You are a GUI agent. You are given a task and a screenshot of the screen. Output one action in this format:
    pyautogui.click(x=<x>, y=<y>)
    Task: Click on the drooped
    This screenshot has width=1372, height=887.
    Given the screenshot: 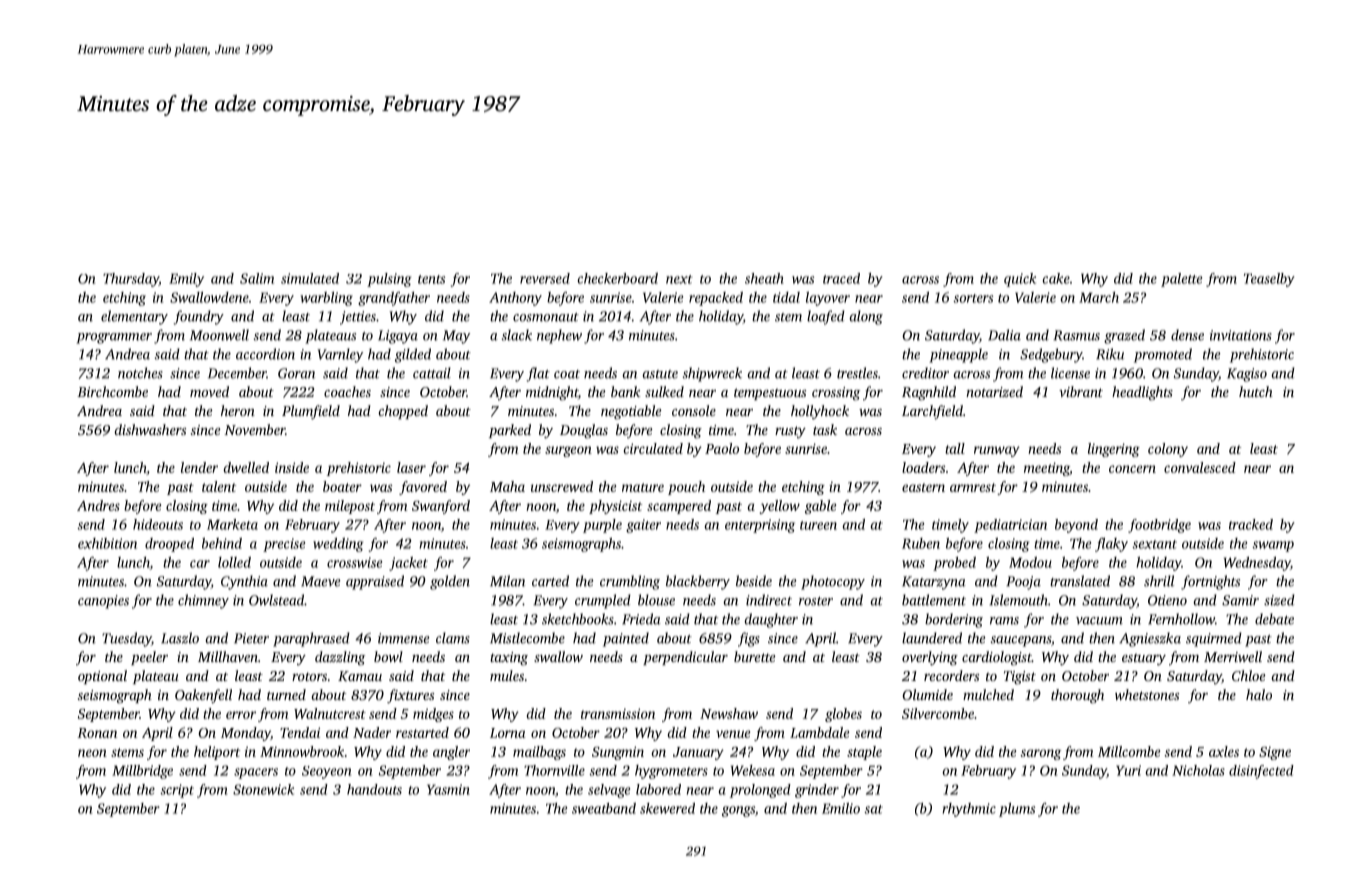 What is the action you would take?
    pyautogui.click(x=169, y=545)
